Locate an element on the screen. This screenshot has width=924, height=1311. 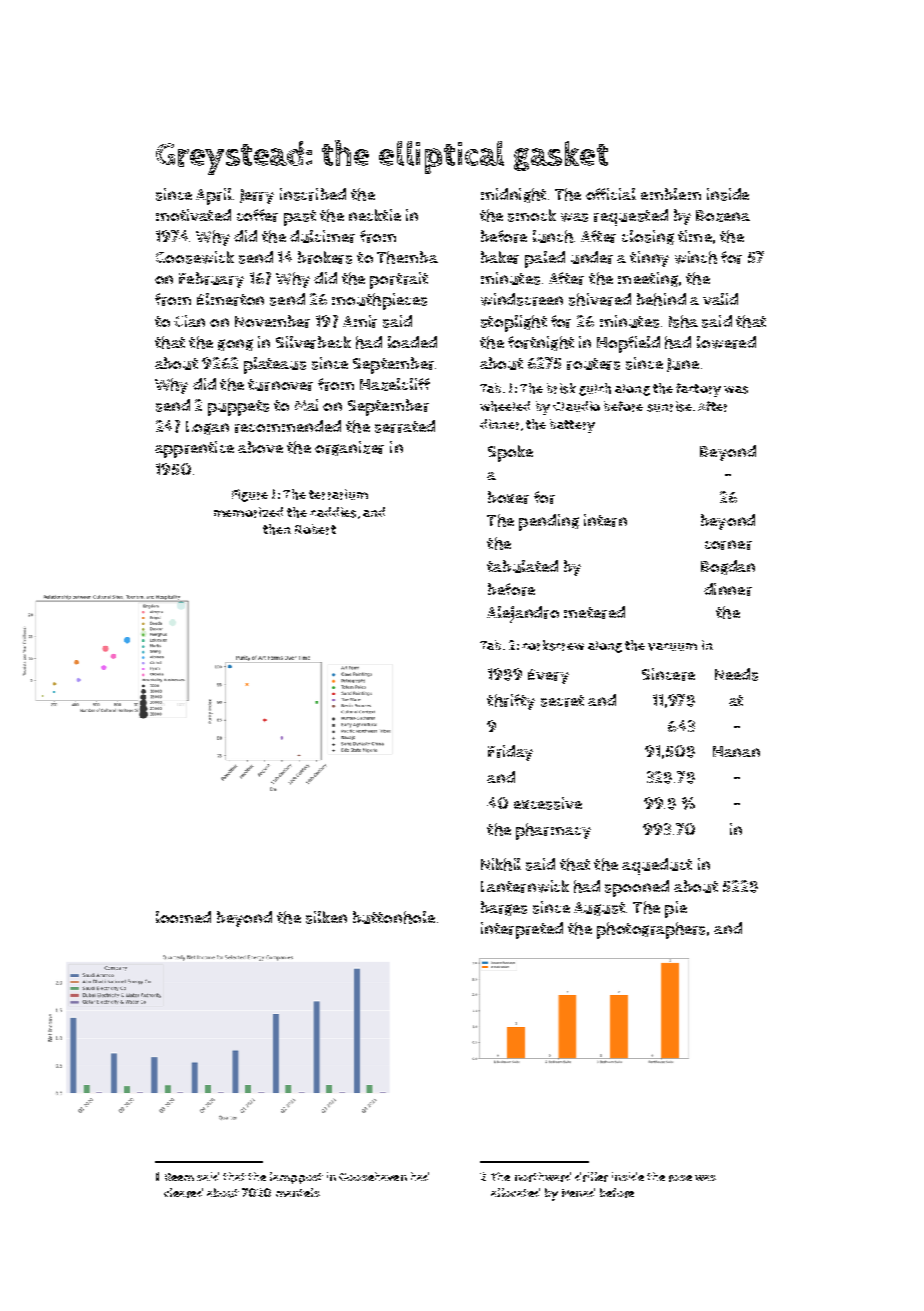
buttonhole is located at coordinates (394, 917).
